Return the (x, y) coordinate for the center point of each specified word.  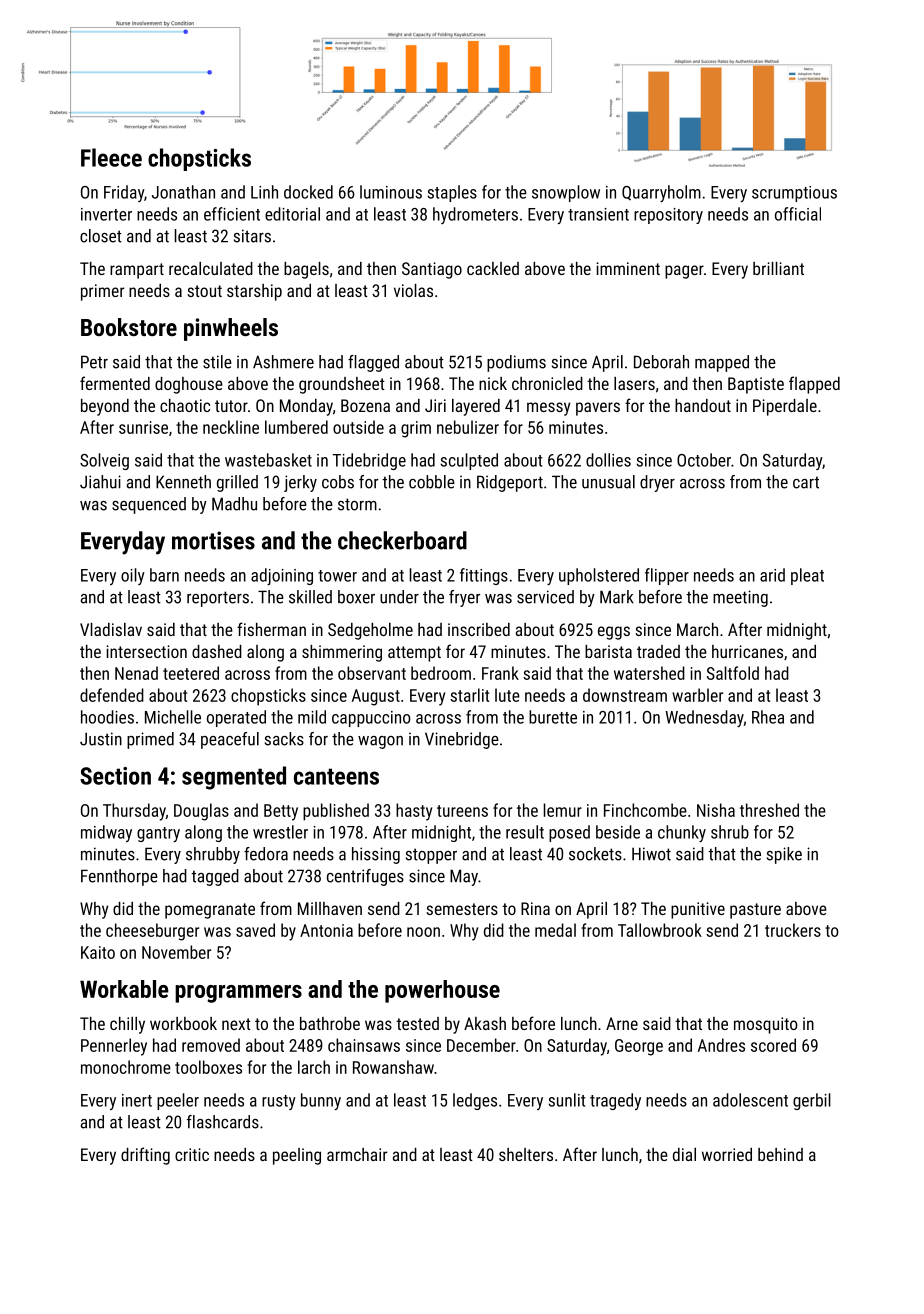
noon (423, 932)
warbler (697, 695)
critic (192, 1154)
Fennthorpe (119, 877)
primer (102, 292)
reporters (218, 599)
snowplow (566, 193)
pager (684, 272)
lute (507, 695)
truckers (793, 930)
